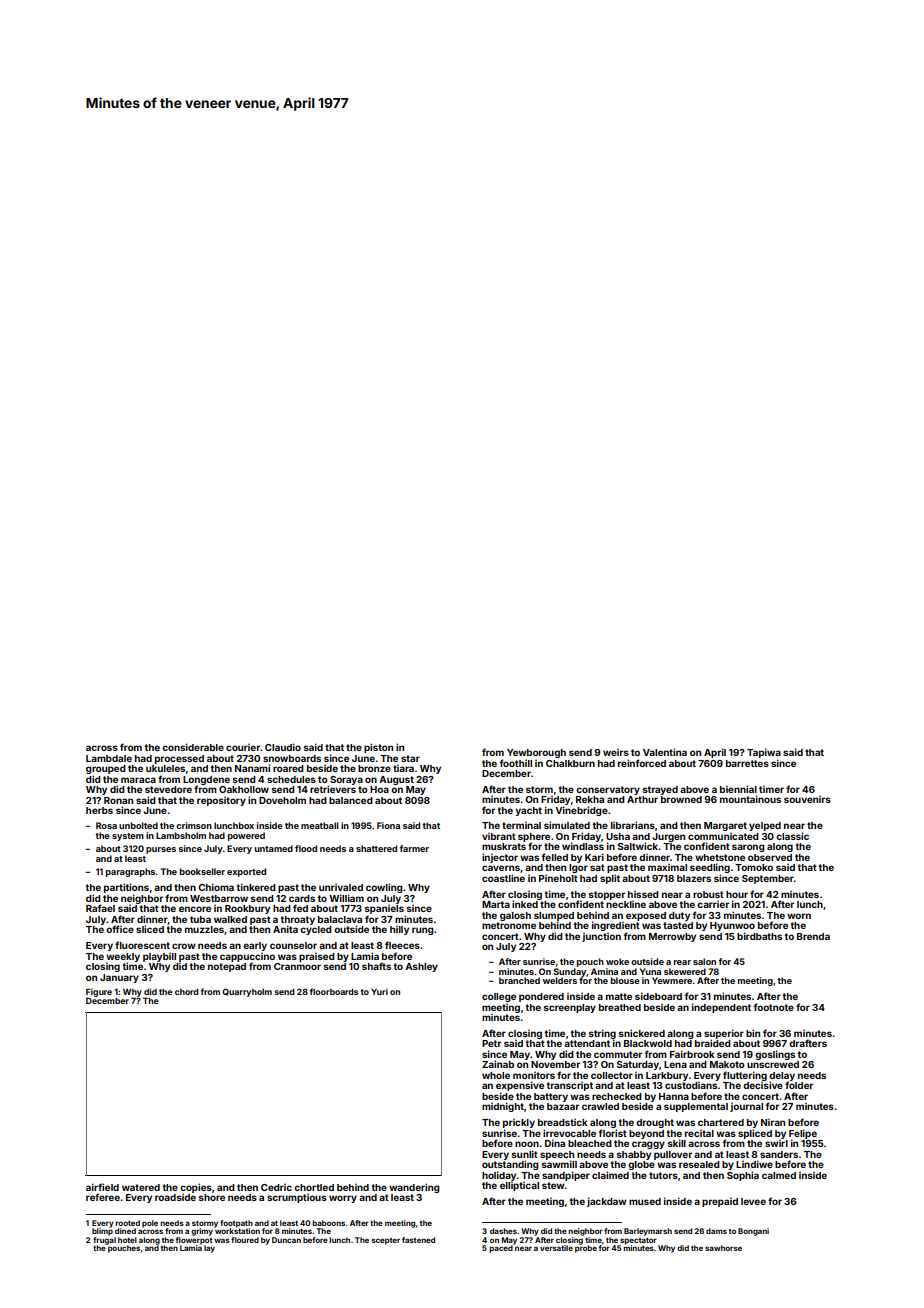  Describe the element at coordinates (244, 789) in the document. I see `Oakhollow` at that location.
